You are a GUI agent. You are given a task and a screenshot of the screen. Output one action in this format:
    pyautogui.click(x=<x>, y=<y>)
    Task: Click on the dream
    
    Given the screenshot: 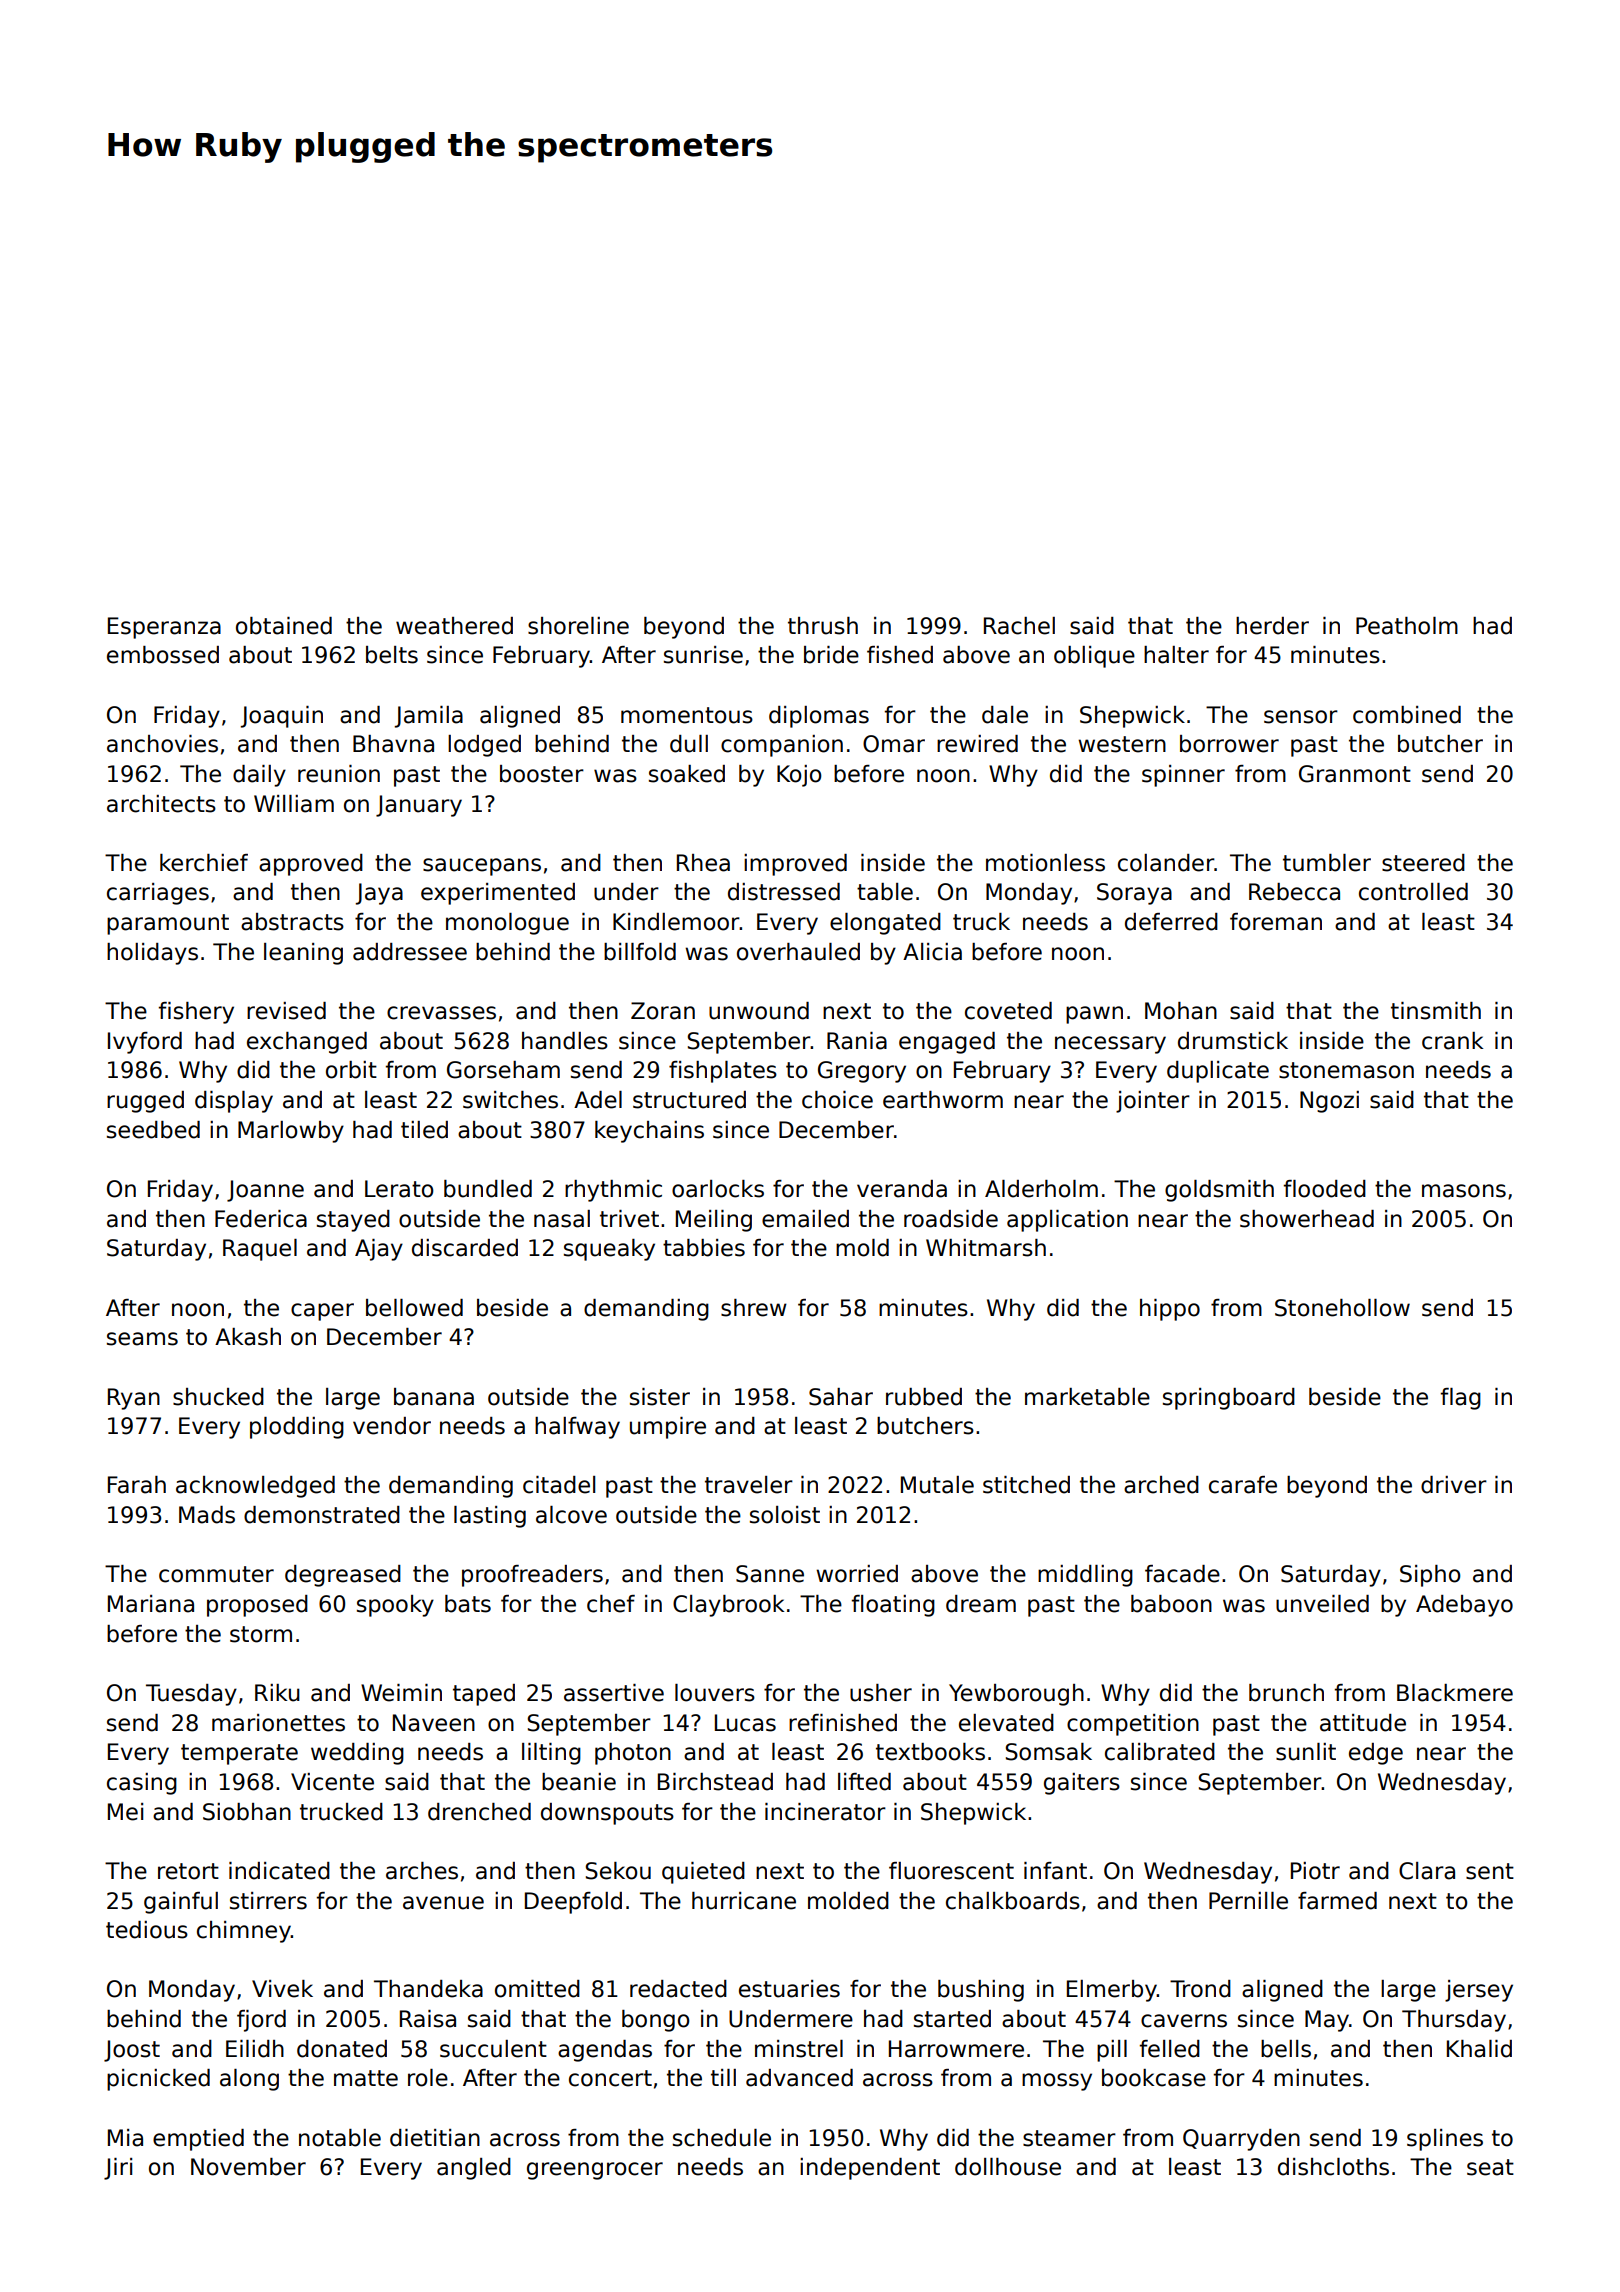 What is the action you would take?
    pyautogui.click(x=981, y=1604)
